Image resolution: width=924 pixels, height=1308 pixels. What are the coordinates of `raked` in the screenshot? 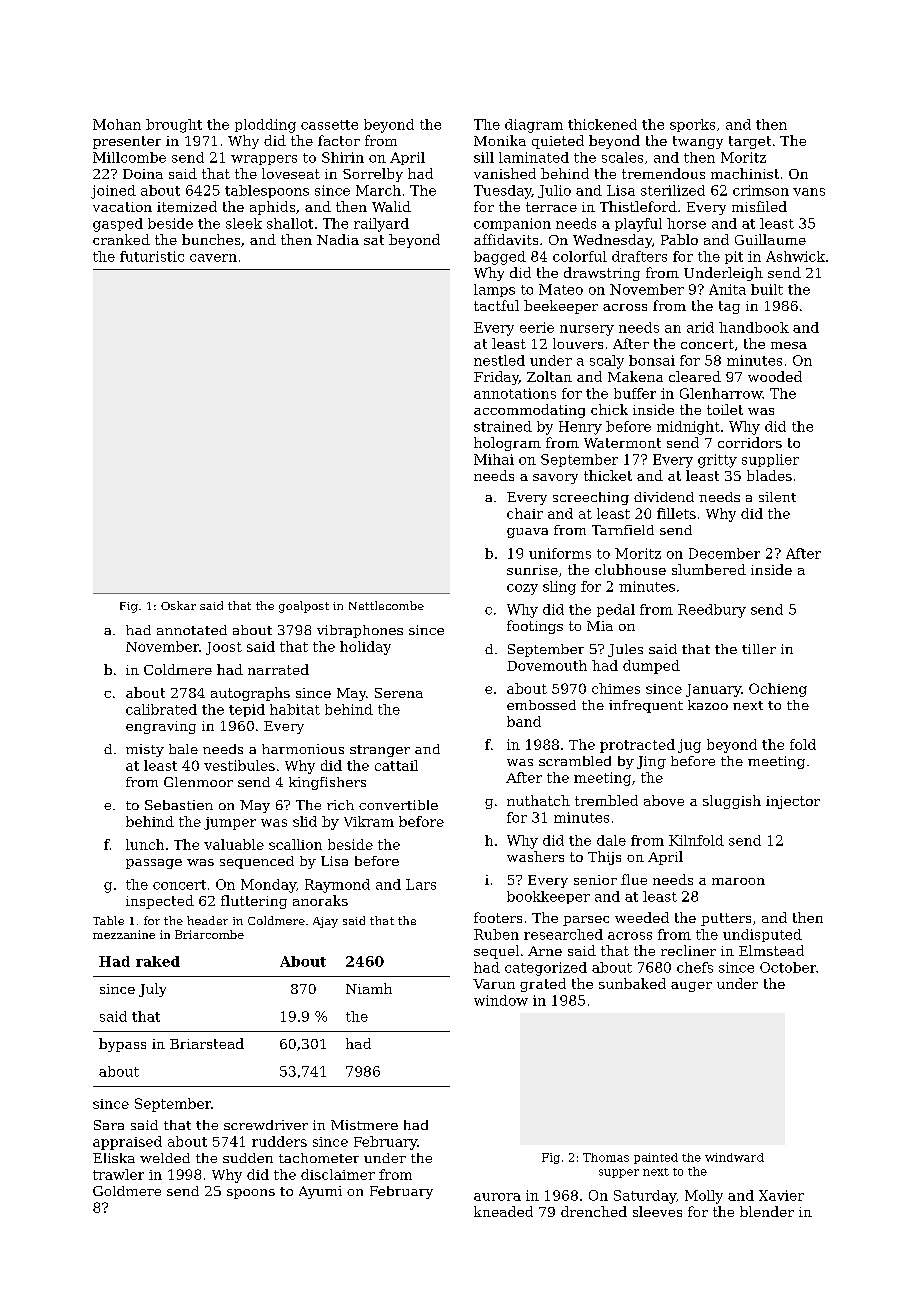 It's located at (158, 961).
